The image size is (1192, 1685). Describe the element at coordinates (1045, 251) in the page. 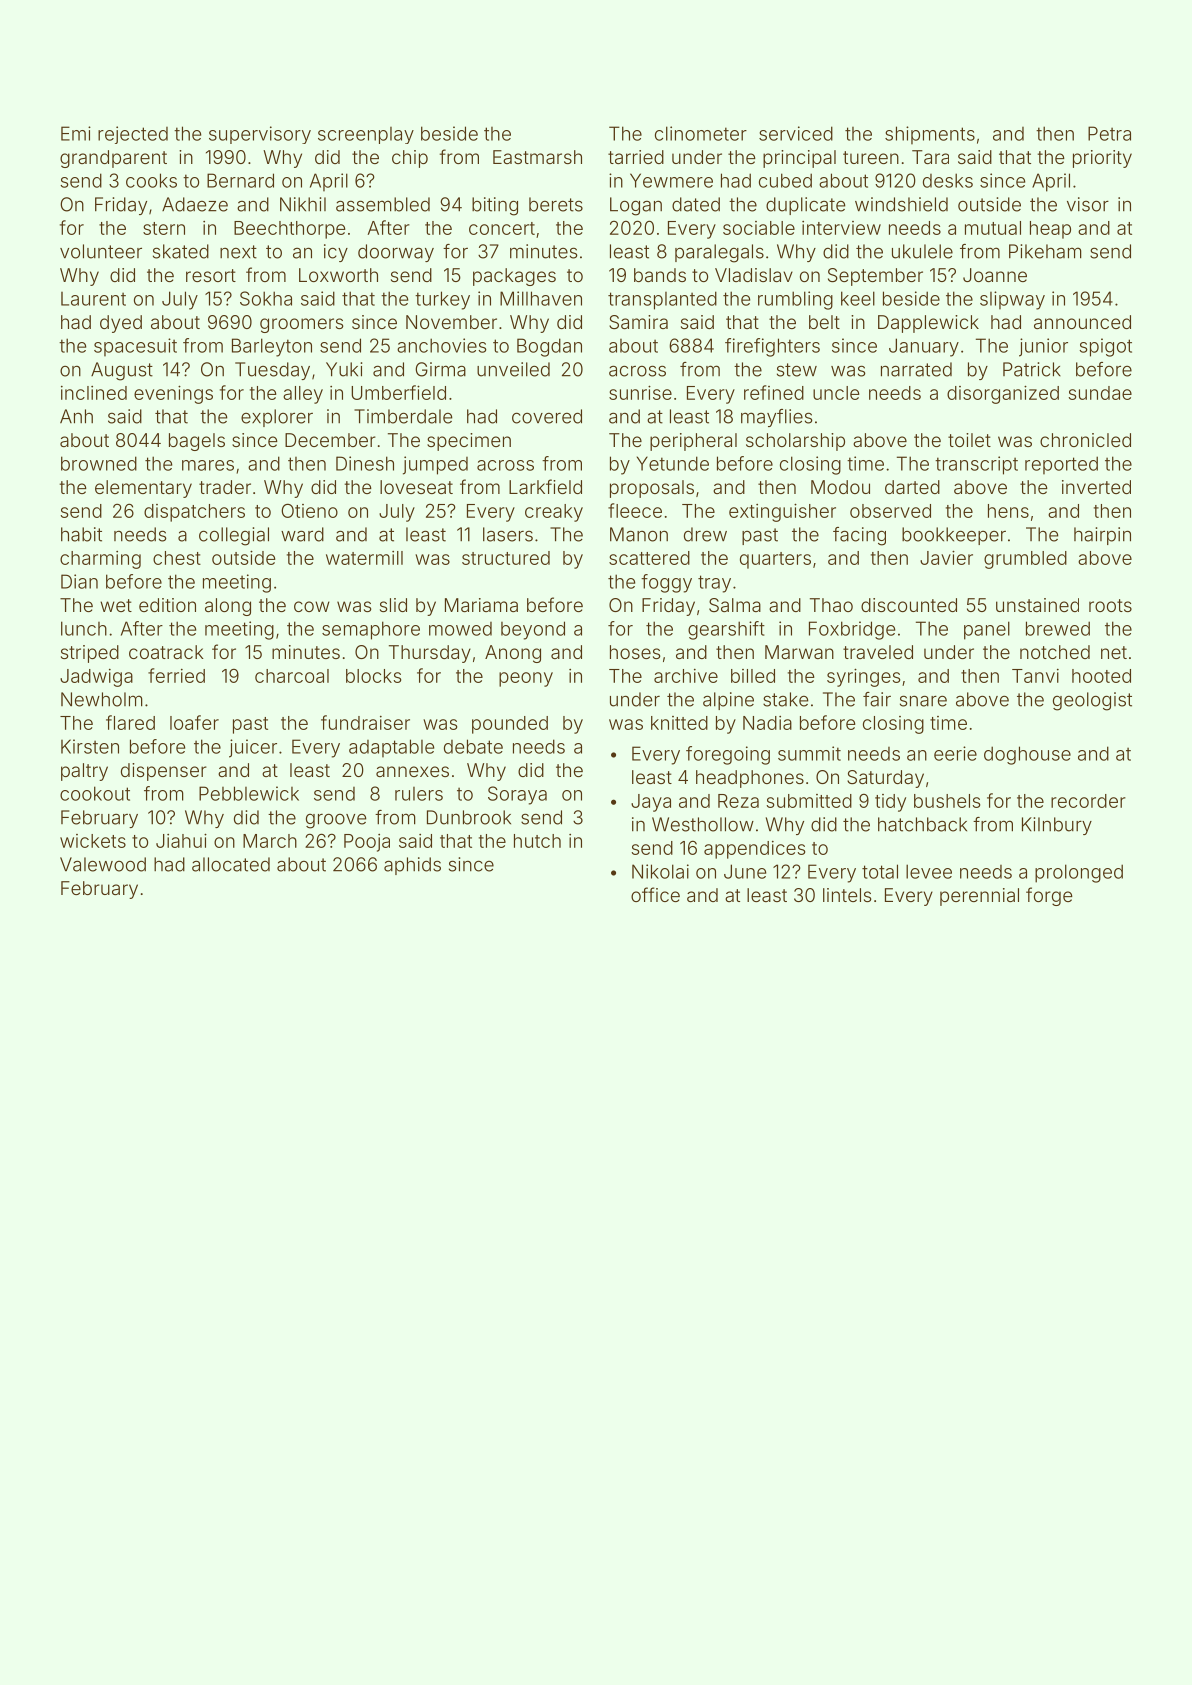

I see `Pikeham` at that location.
